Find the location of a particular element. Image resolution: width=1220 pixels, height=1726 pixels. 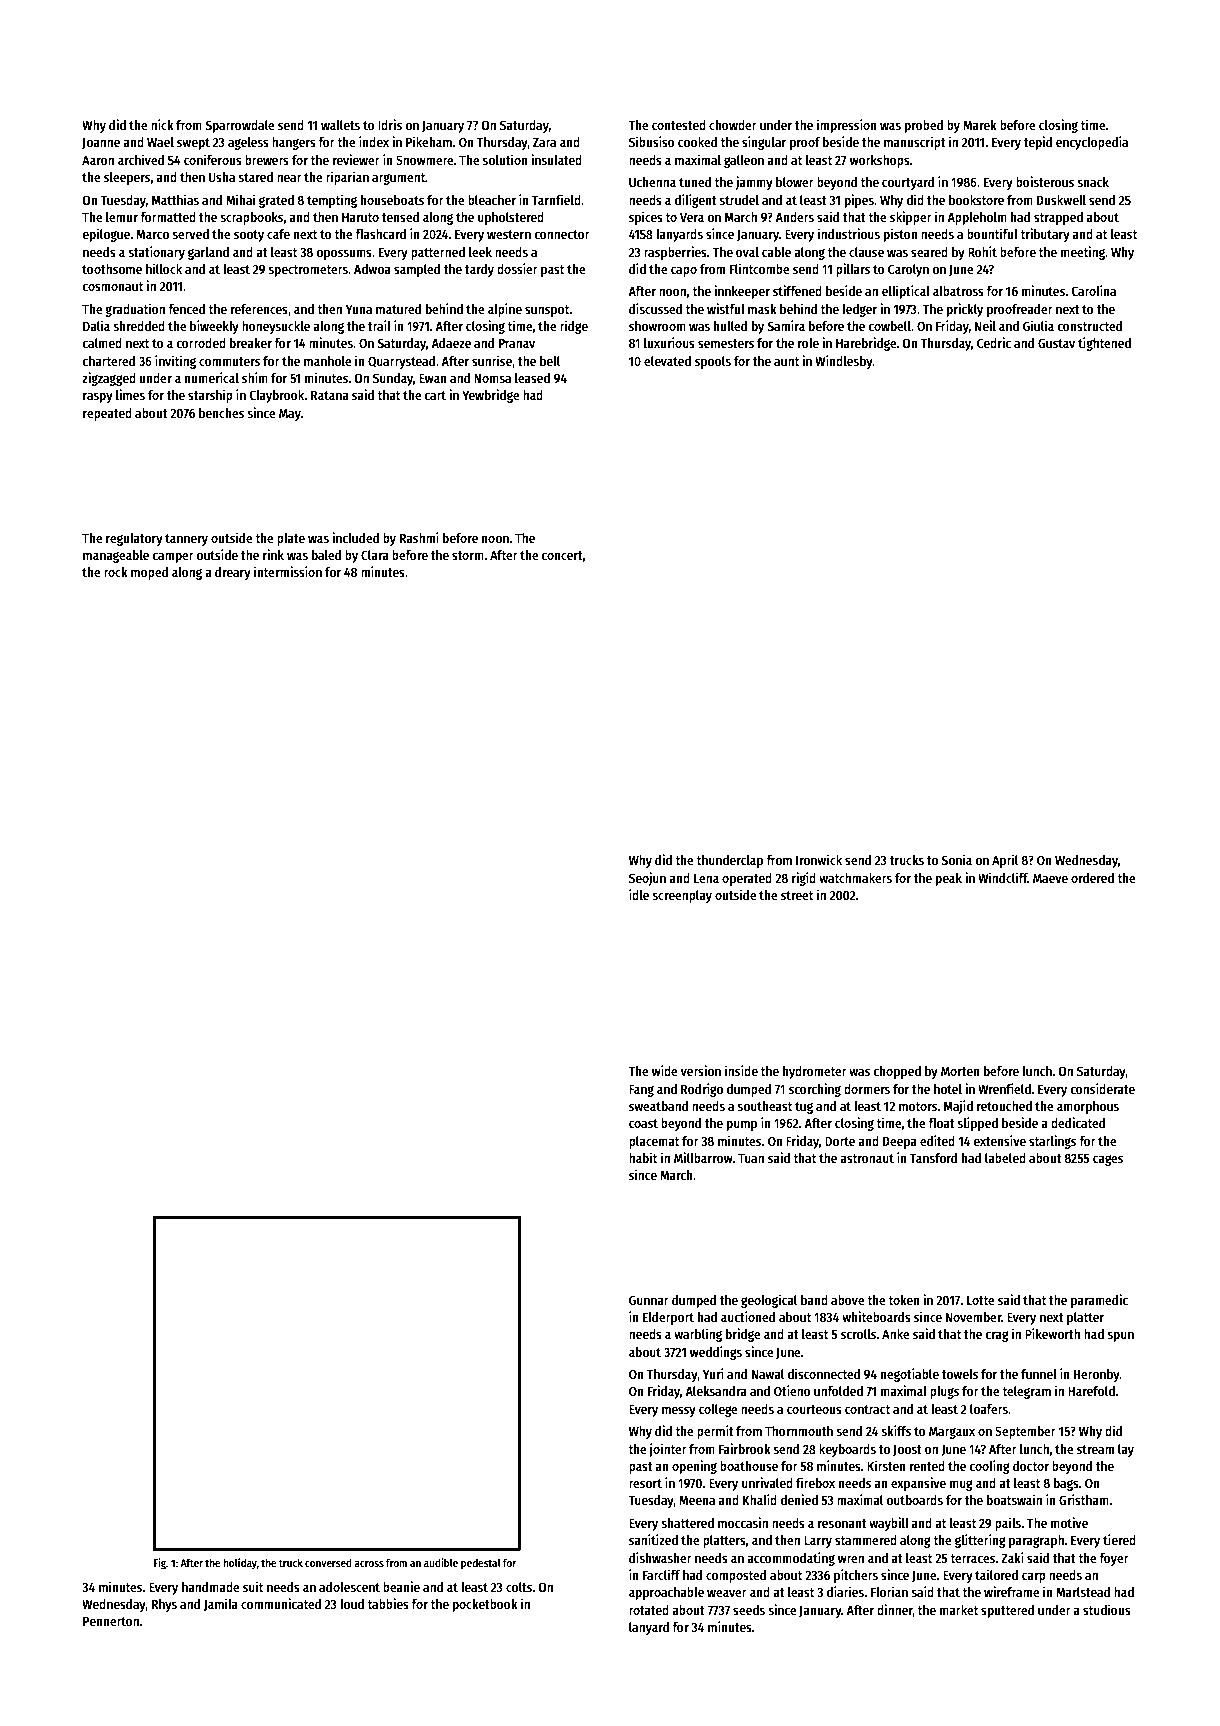

ordered is located at coordinates (1092, 878).
